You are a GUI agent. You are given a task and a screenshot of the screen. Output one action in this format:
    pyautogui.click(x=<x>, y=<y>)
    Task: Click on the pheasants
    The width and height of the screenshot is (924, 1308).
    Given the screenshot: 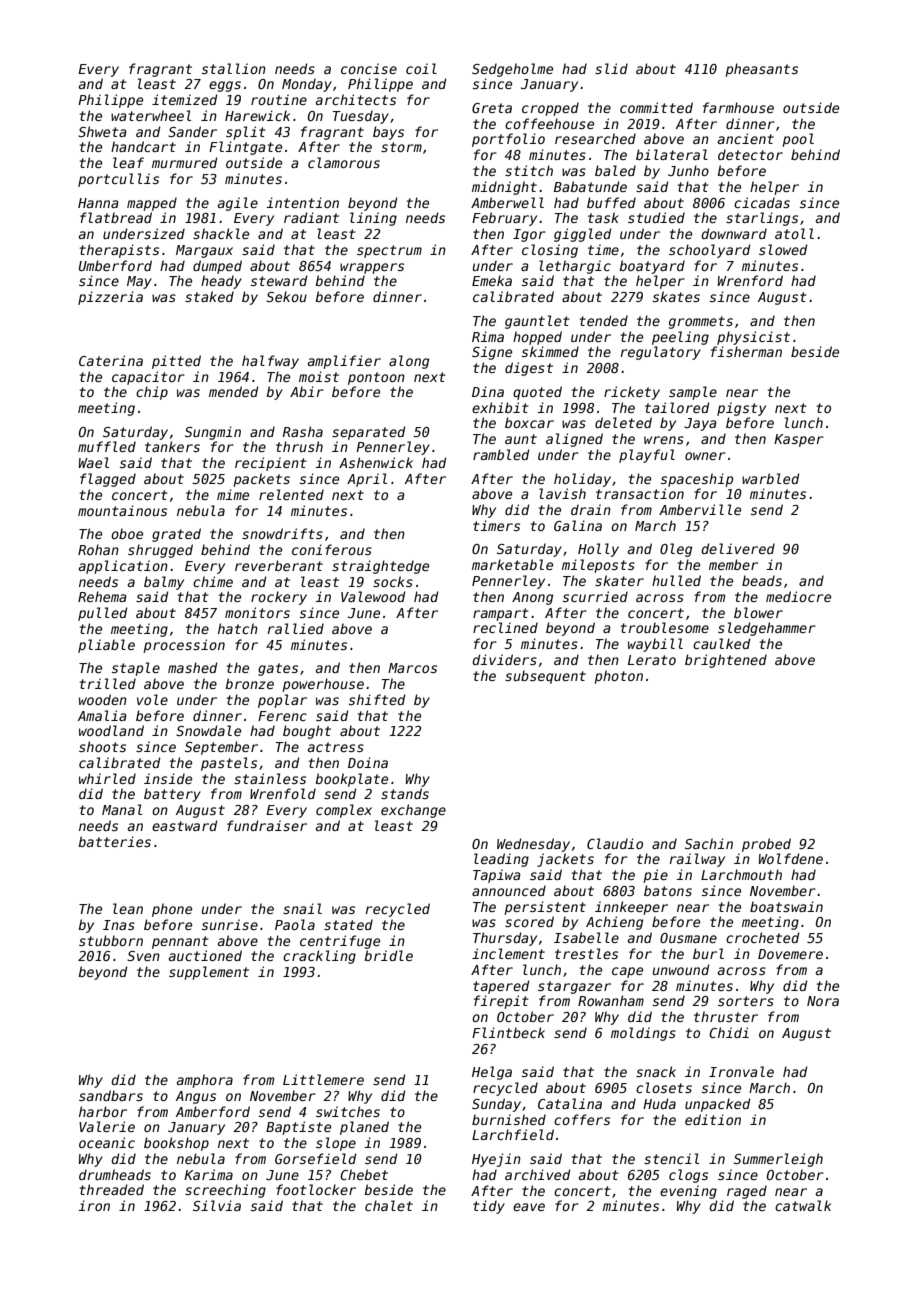 What is the action you would take?
    pyautogui.click(x=761, y=70)
